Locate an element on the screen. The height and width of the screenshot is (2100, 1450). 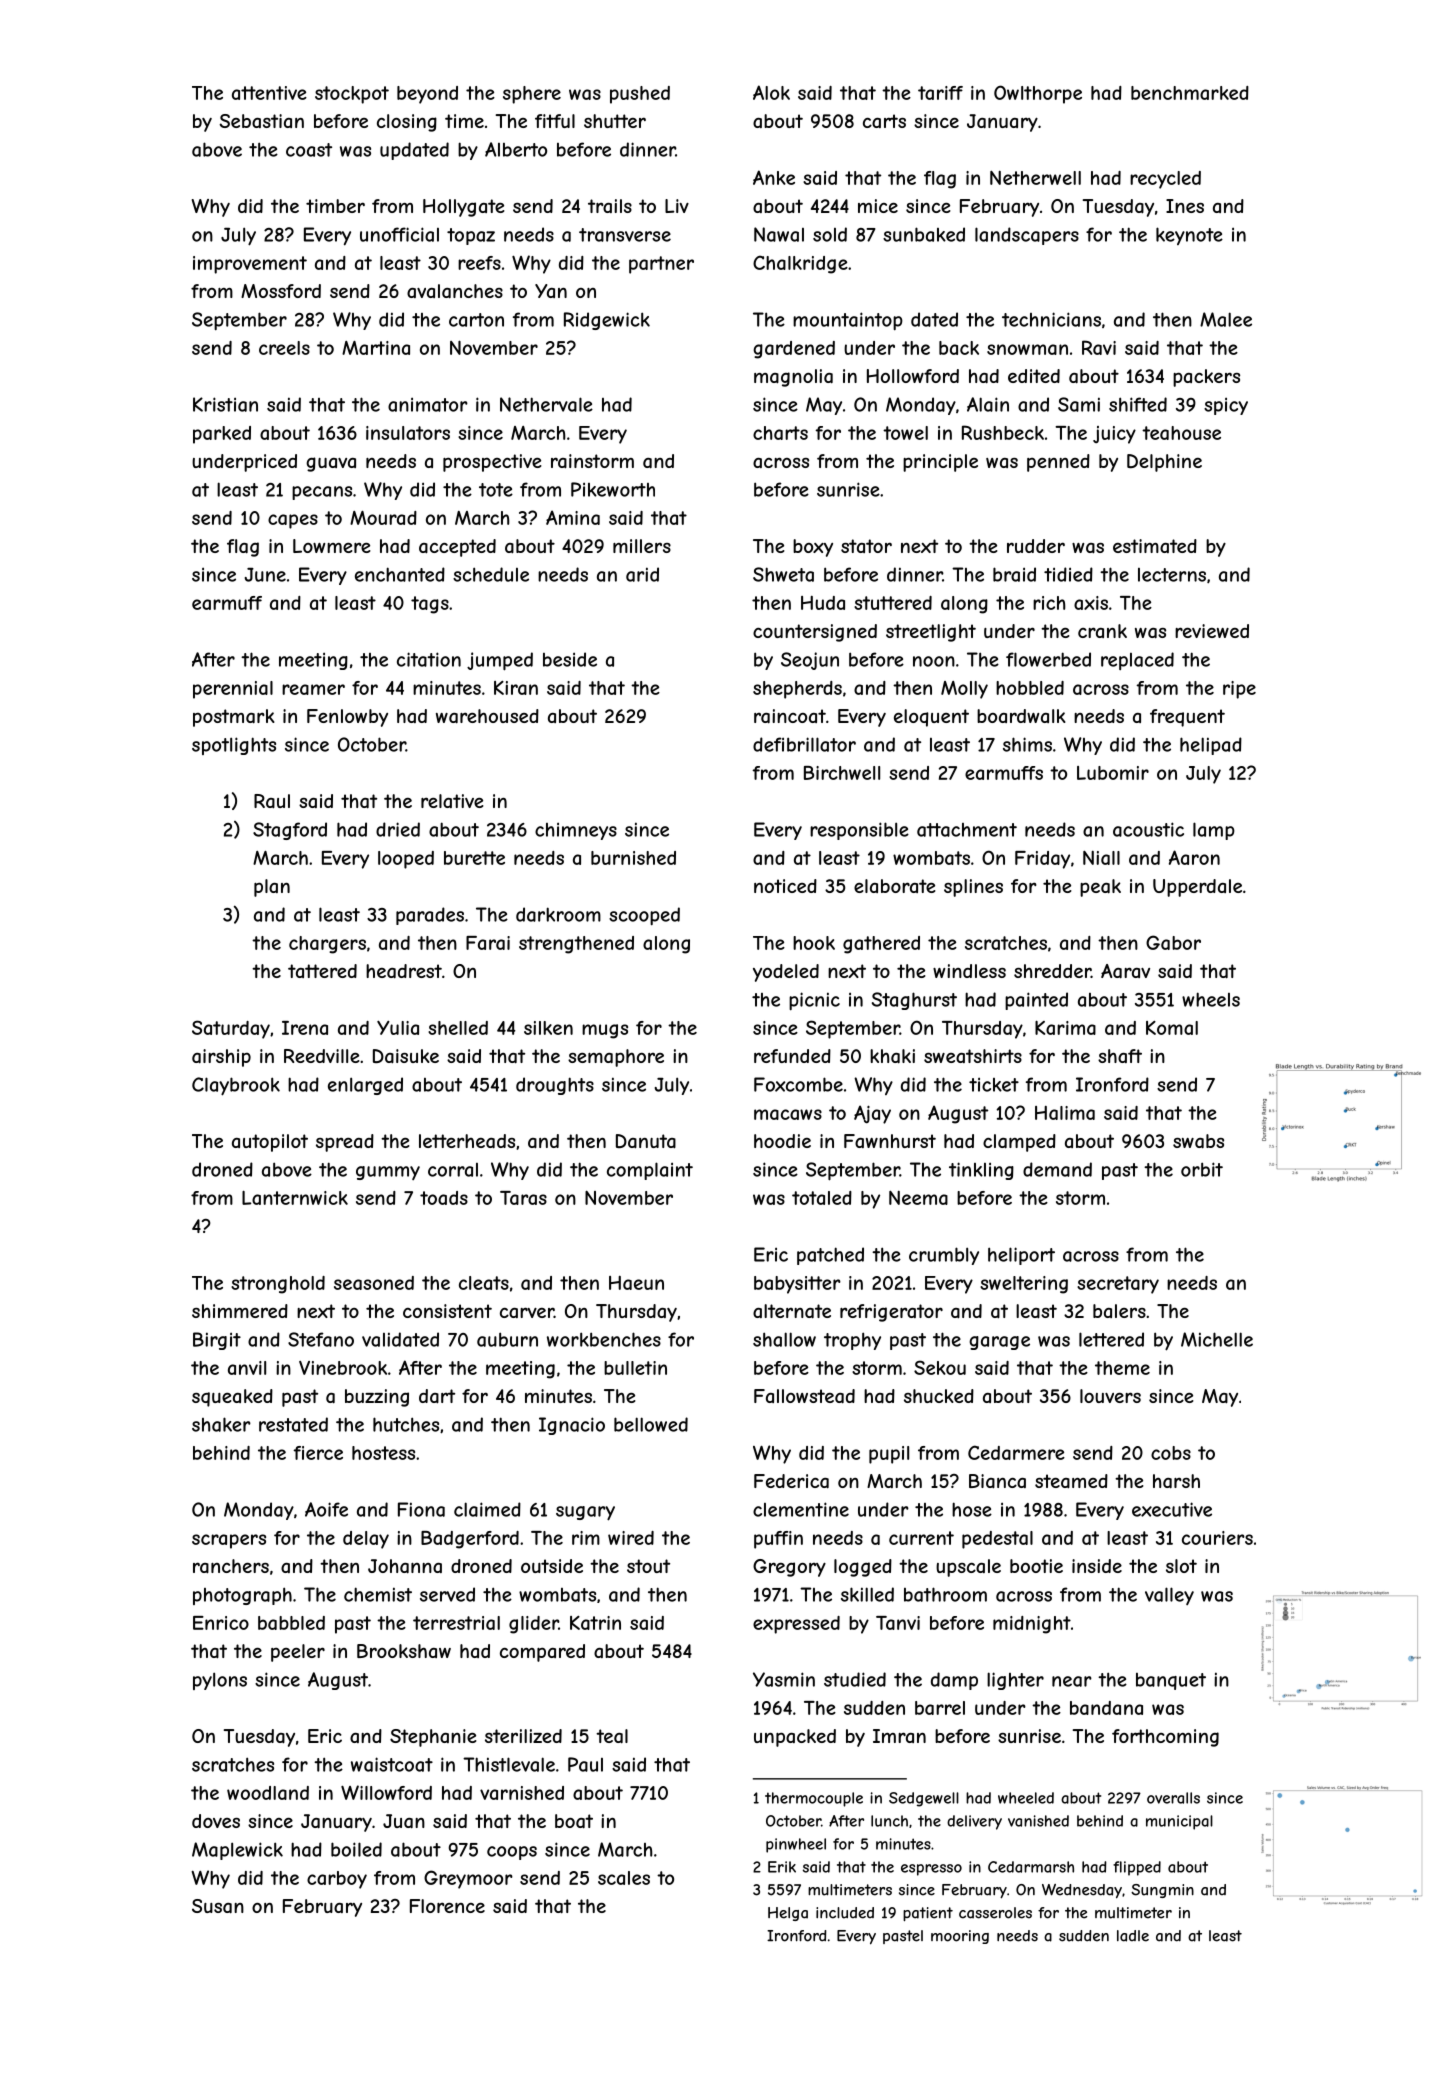
couriers is located at coordinates (1217, 1538).
